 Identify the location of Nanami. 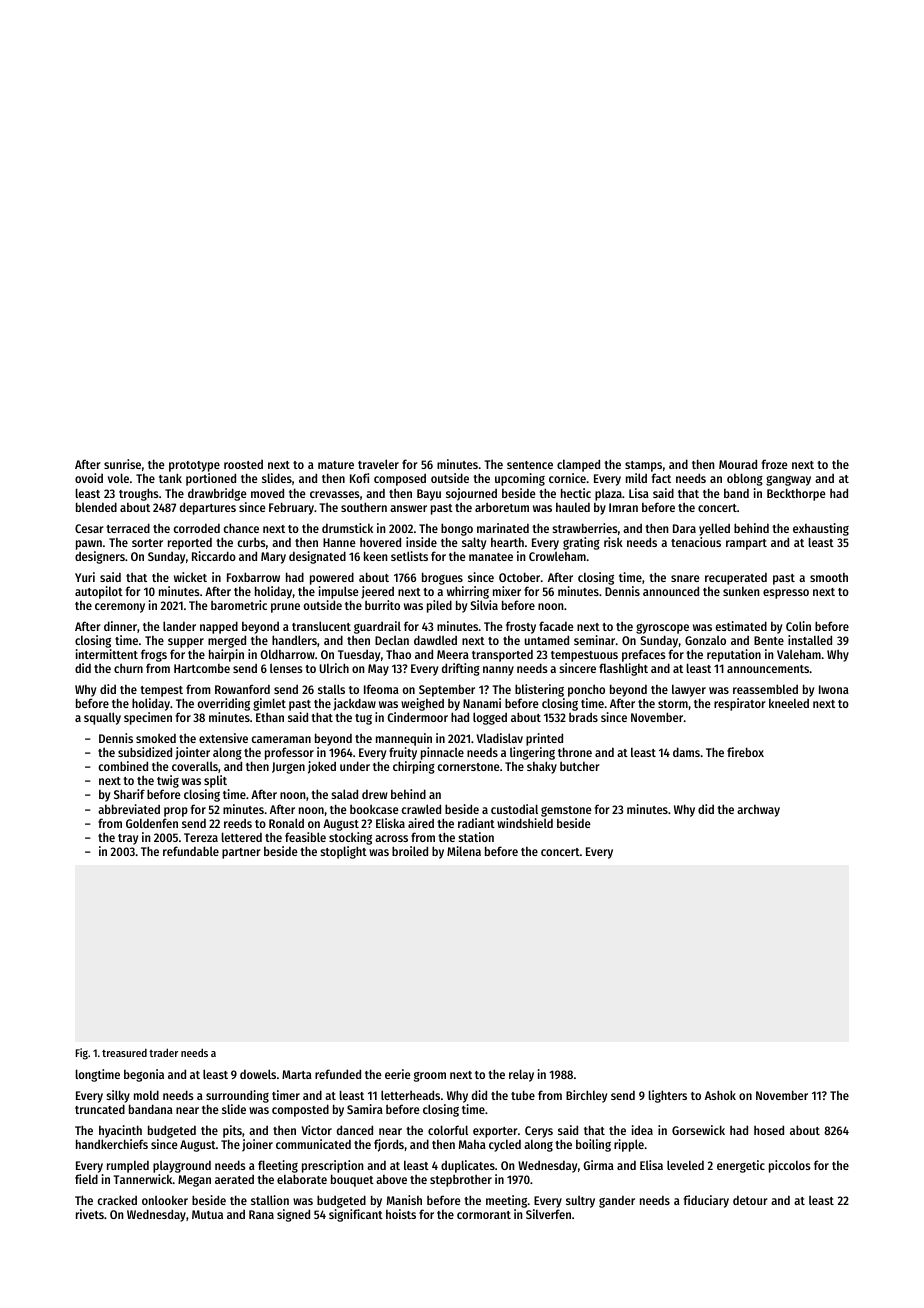
(482, 703).
